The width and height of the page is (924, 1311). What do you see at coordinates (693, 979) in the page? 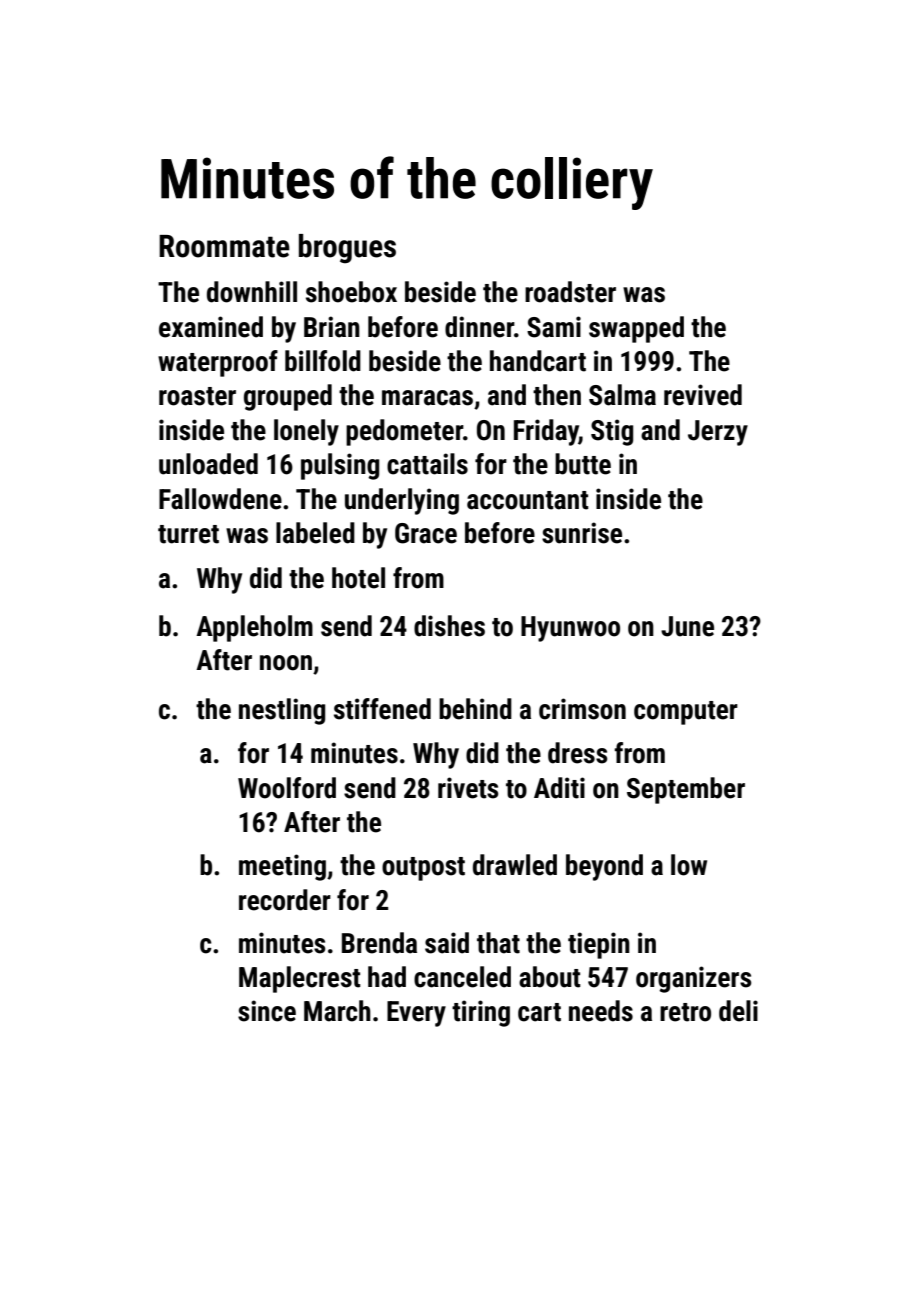
I see `organizers` at bounding box center [693, 979].
